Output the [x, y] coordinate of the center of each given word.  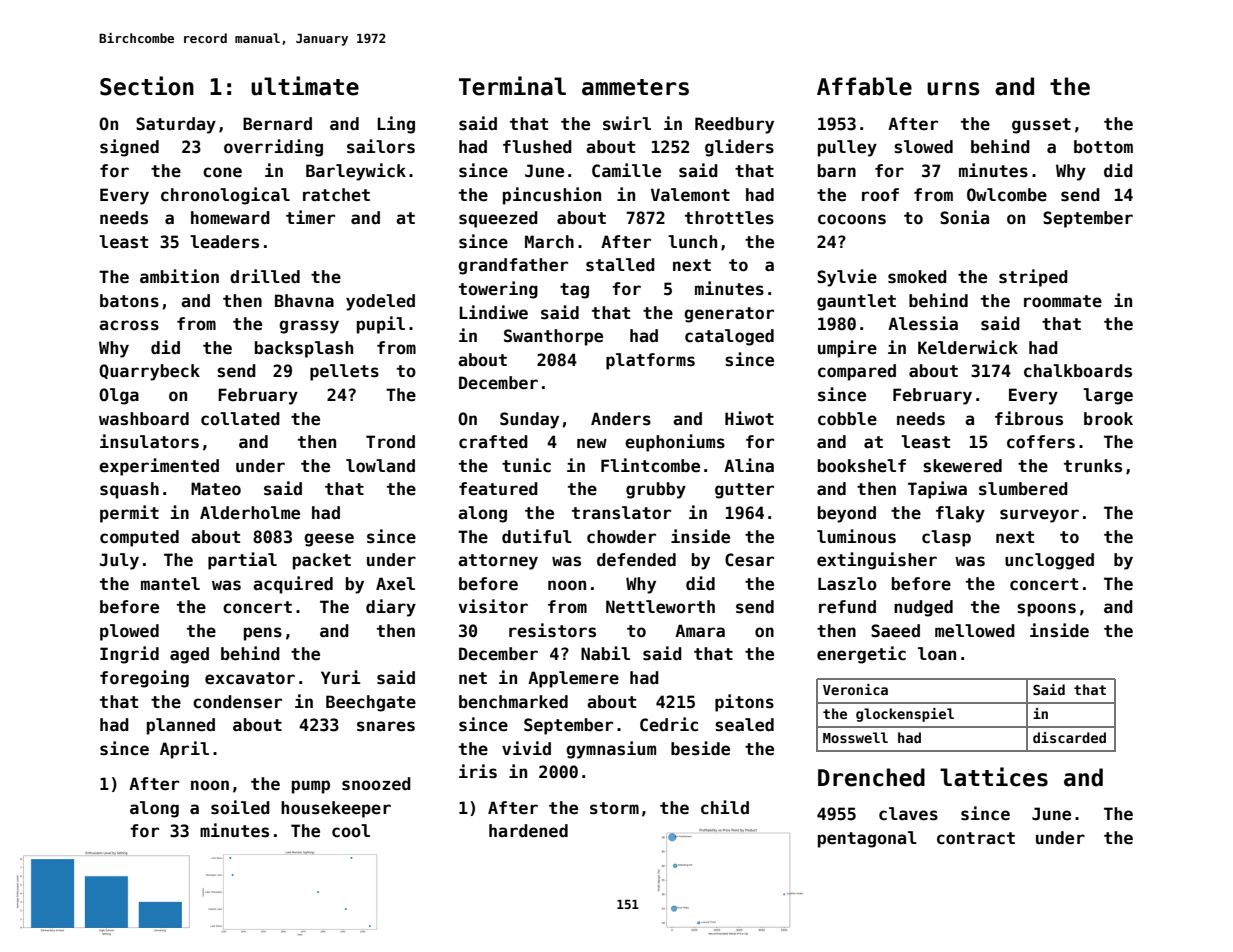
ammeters [635, 87]
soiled [240, 807]
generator [729, 315]
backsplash [304, 349]
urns [953, 89]
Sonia [964, 217]
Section [147, 86]
